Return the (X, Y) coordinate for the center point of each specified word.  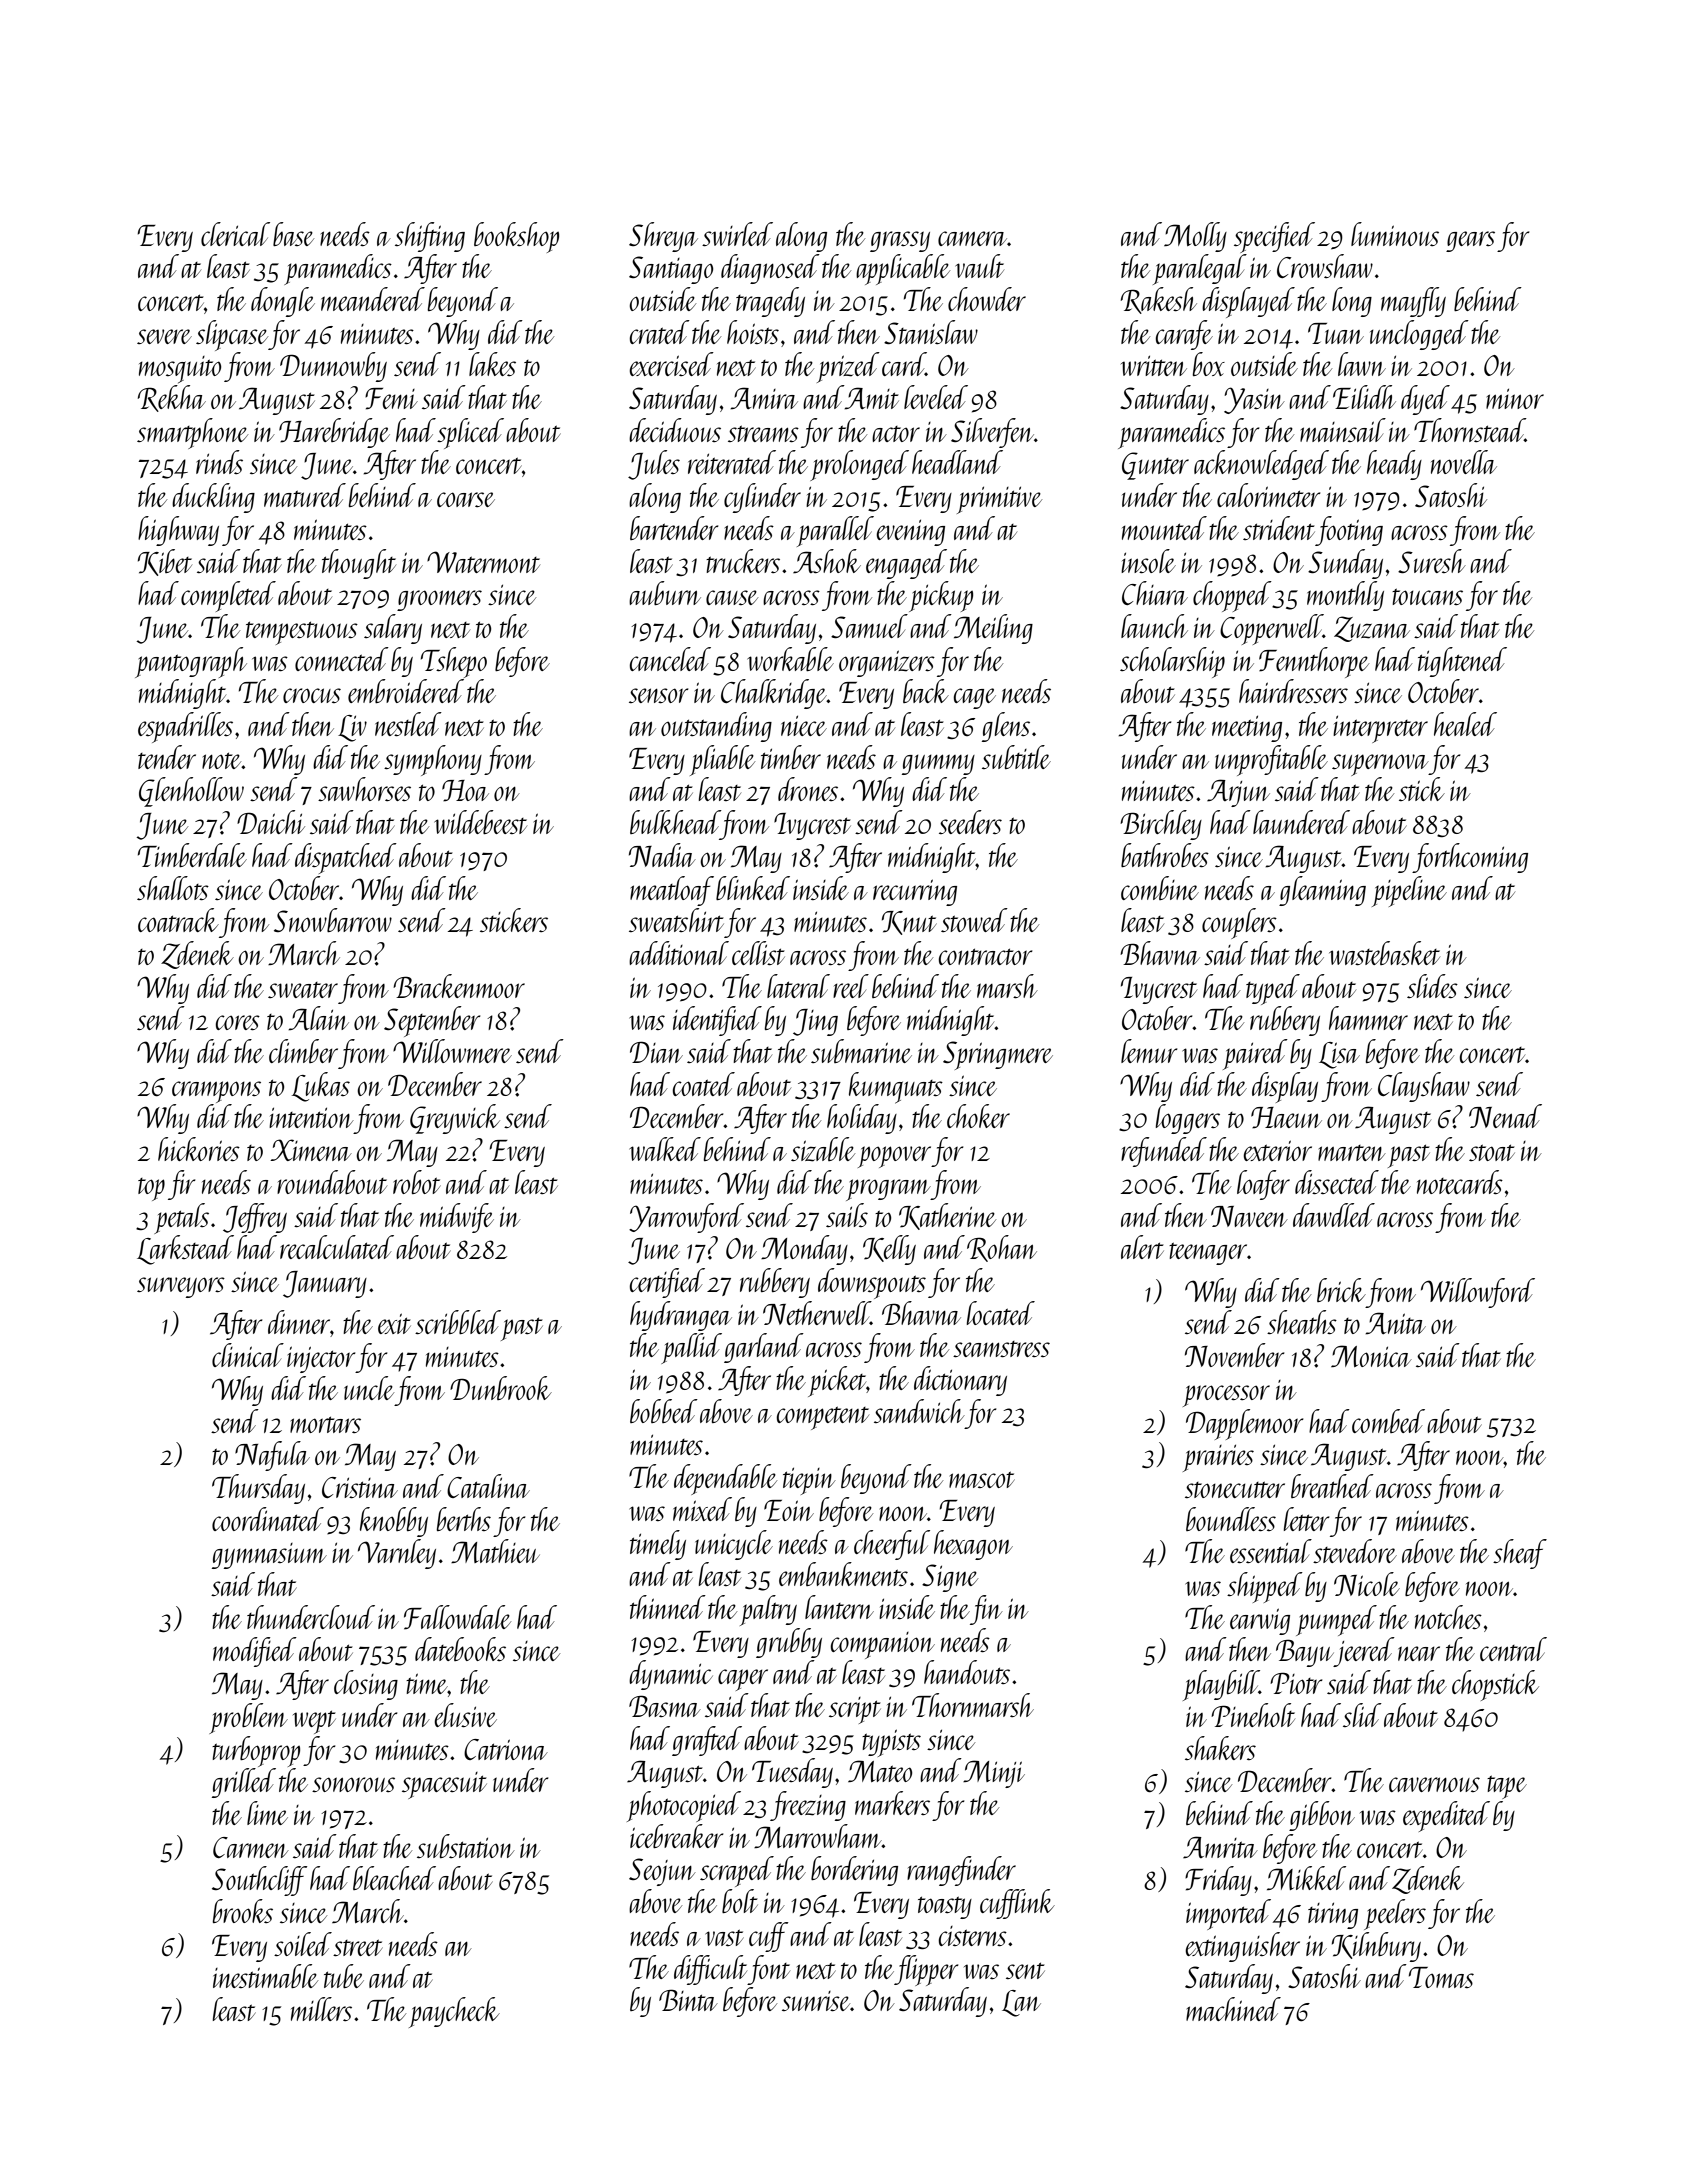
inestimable (265, 1976)
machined (1233, 2009)
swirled (737, 234)
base (293, 234)
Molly (1195, 237)
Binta (688, 2000)
